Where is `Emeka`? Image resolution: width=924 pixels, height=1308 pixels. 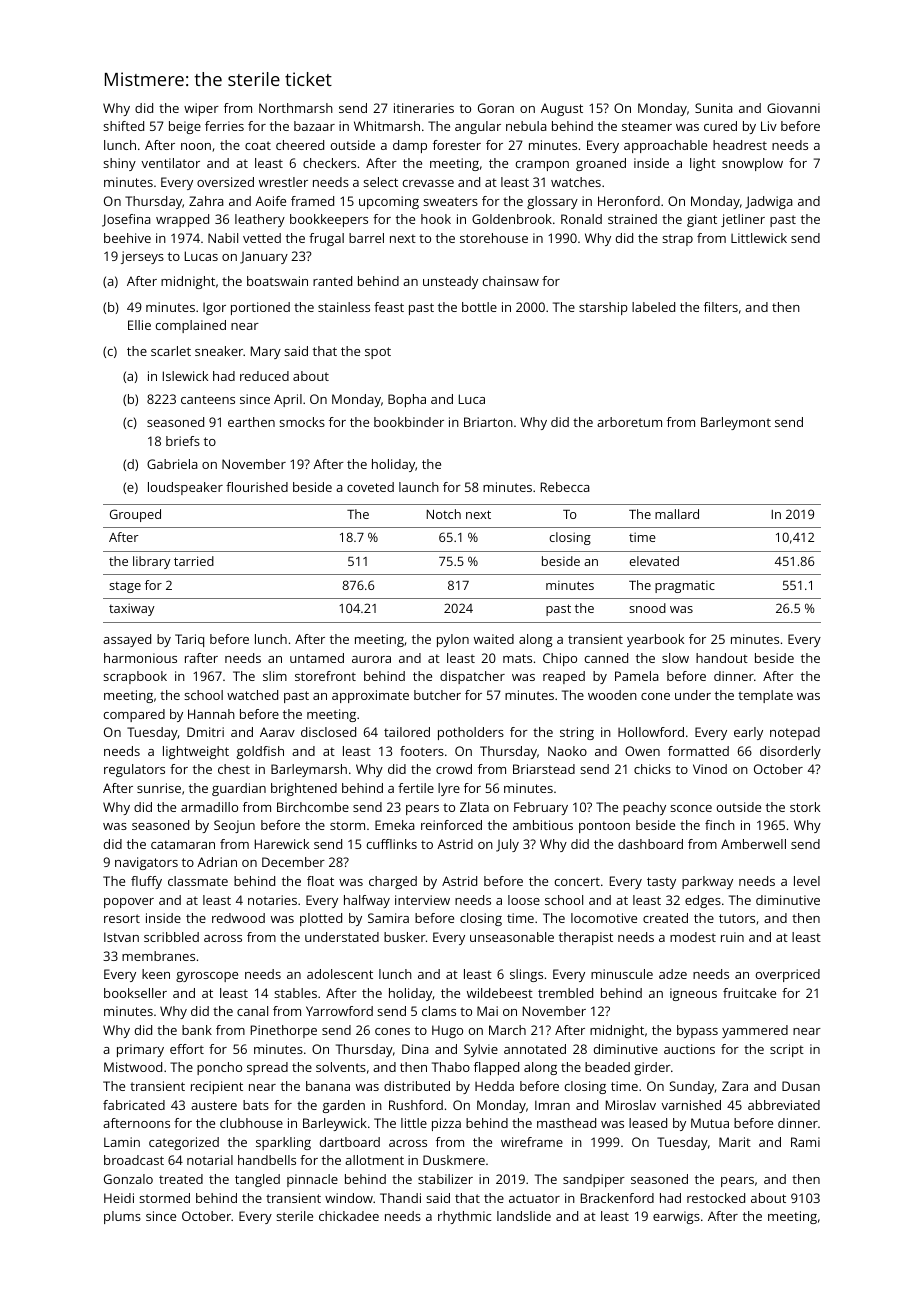
Emeka is located at coordinates (395, 825).
